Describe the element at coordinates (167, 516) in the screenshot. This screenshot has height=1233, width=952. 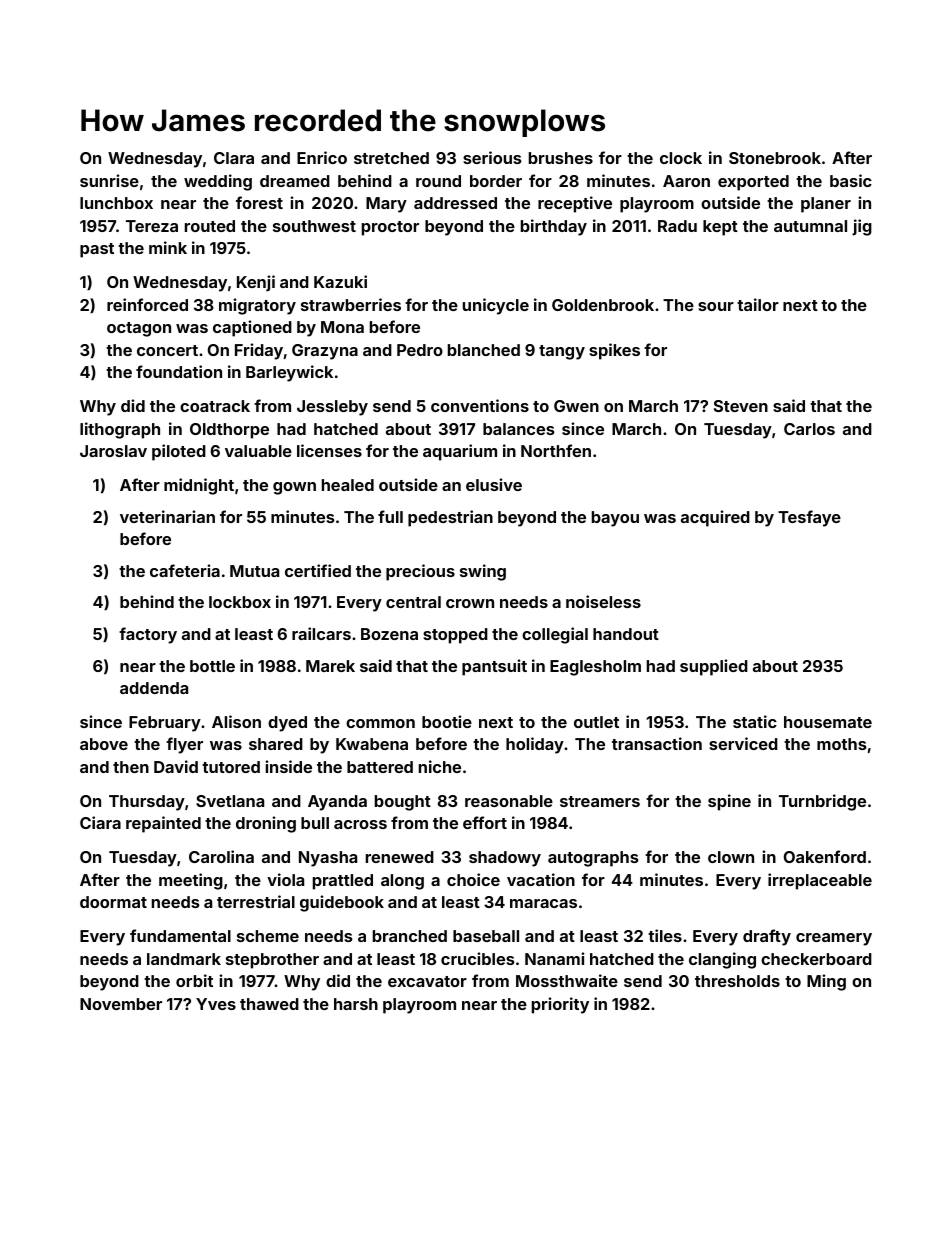
I see `veterinarian` at that location.
